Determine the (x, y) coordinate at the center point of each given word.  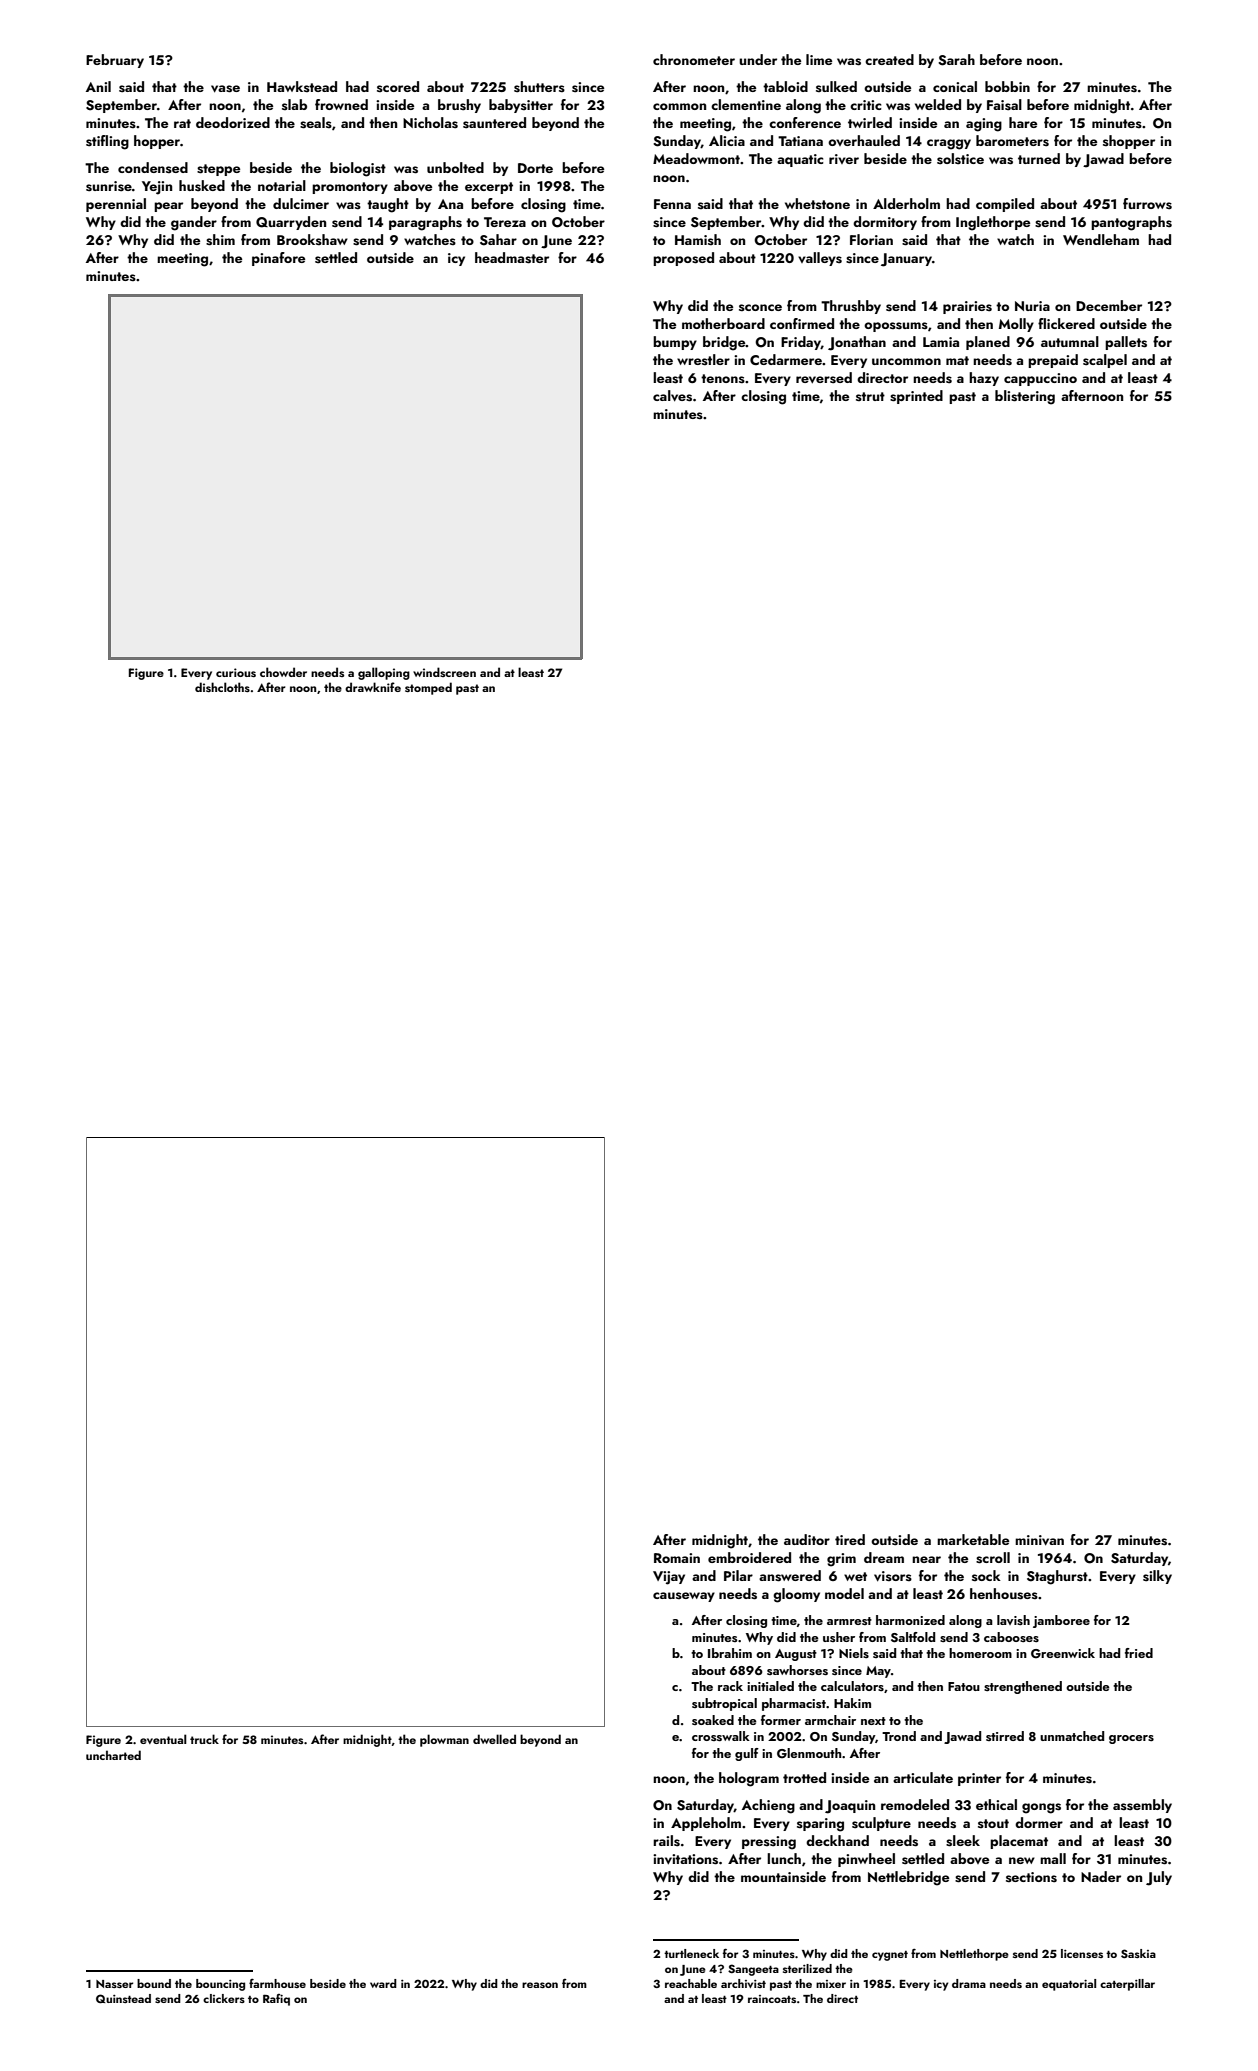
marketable (973, 1539)
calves (672, 396)
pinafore (278, 259)
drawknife (373, 687)
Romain (677, 1558)
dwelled (494, 1739)
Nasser (114, 1984)
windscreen (444, 672)
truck (204, 1739)
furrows (1147, 204)
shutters (539, 87)
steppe (218, 170)
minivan (1039, 1540)
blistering (1025, 397)
